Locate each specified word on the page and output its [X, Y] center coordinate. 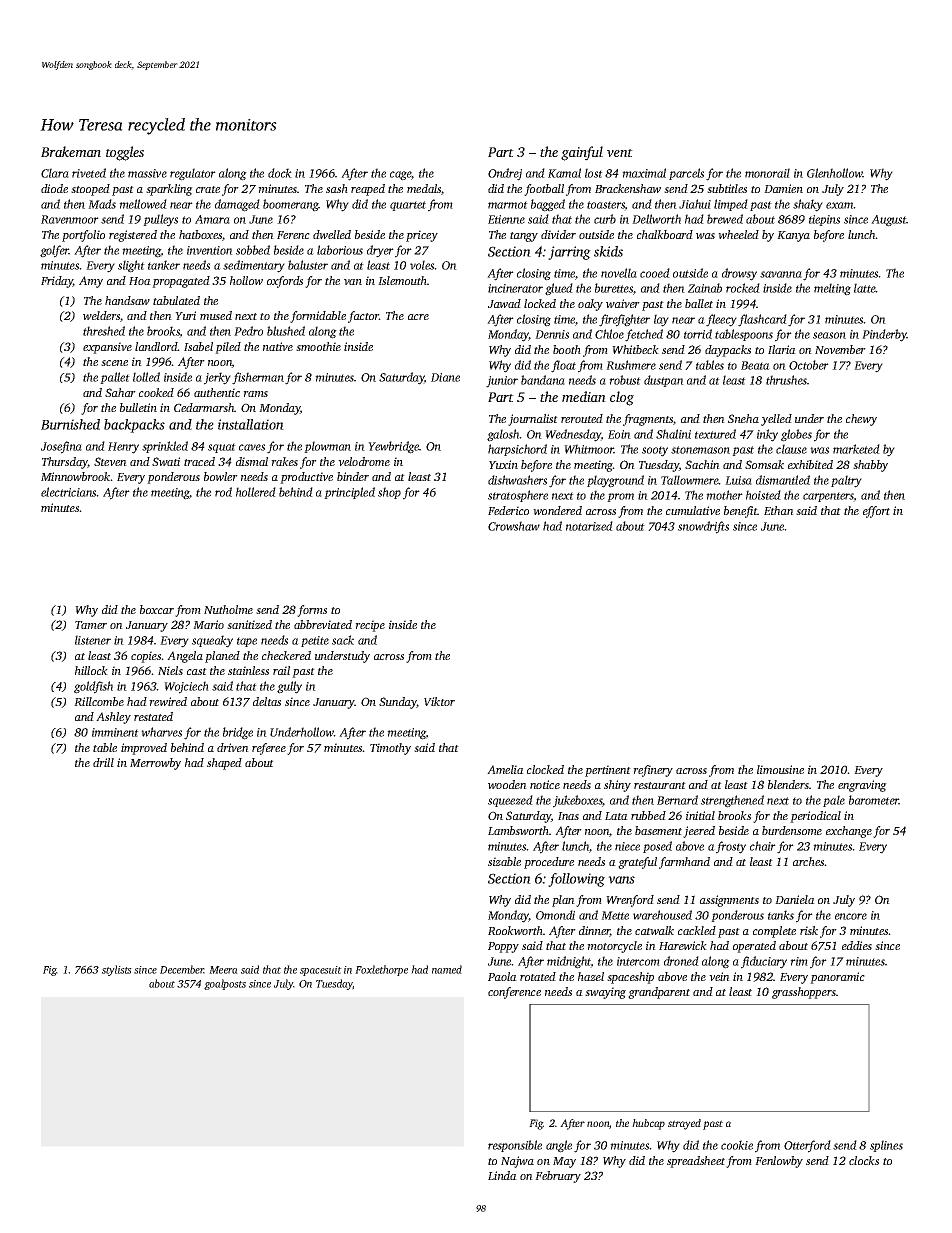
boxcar [157, 609]
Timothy [390, 749]
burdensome [792, 830]
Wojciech [186, 687]
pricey [422, 236]
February [558, 1177]
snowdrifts [703, 527]
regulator [193, 174]
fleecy [721, 320]
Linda [502, 1175]
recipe [370, 626]
